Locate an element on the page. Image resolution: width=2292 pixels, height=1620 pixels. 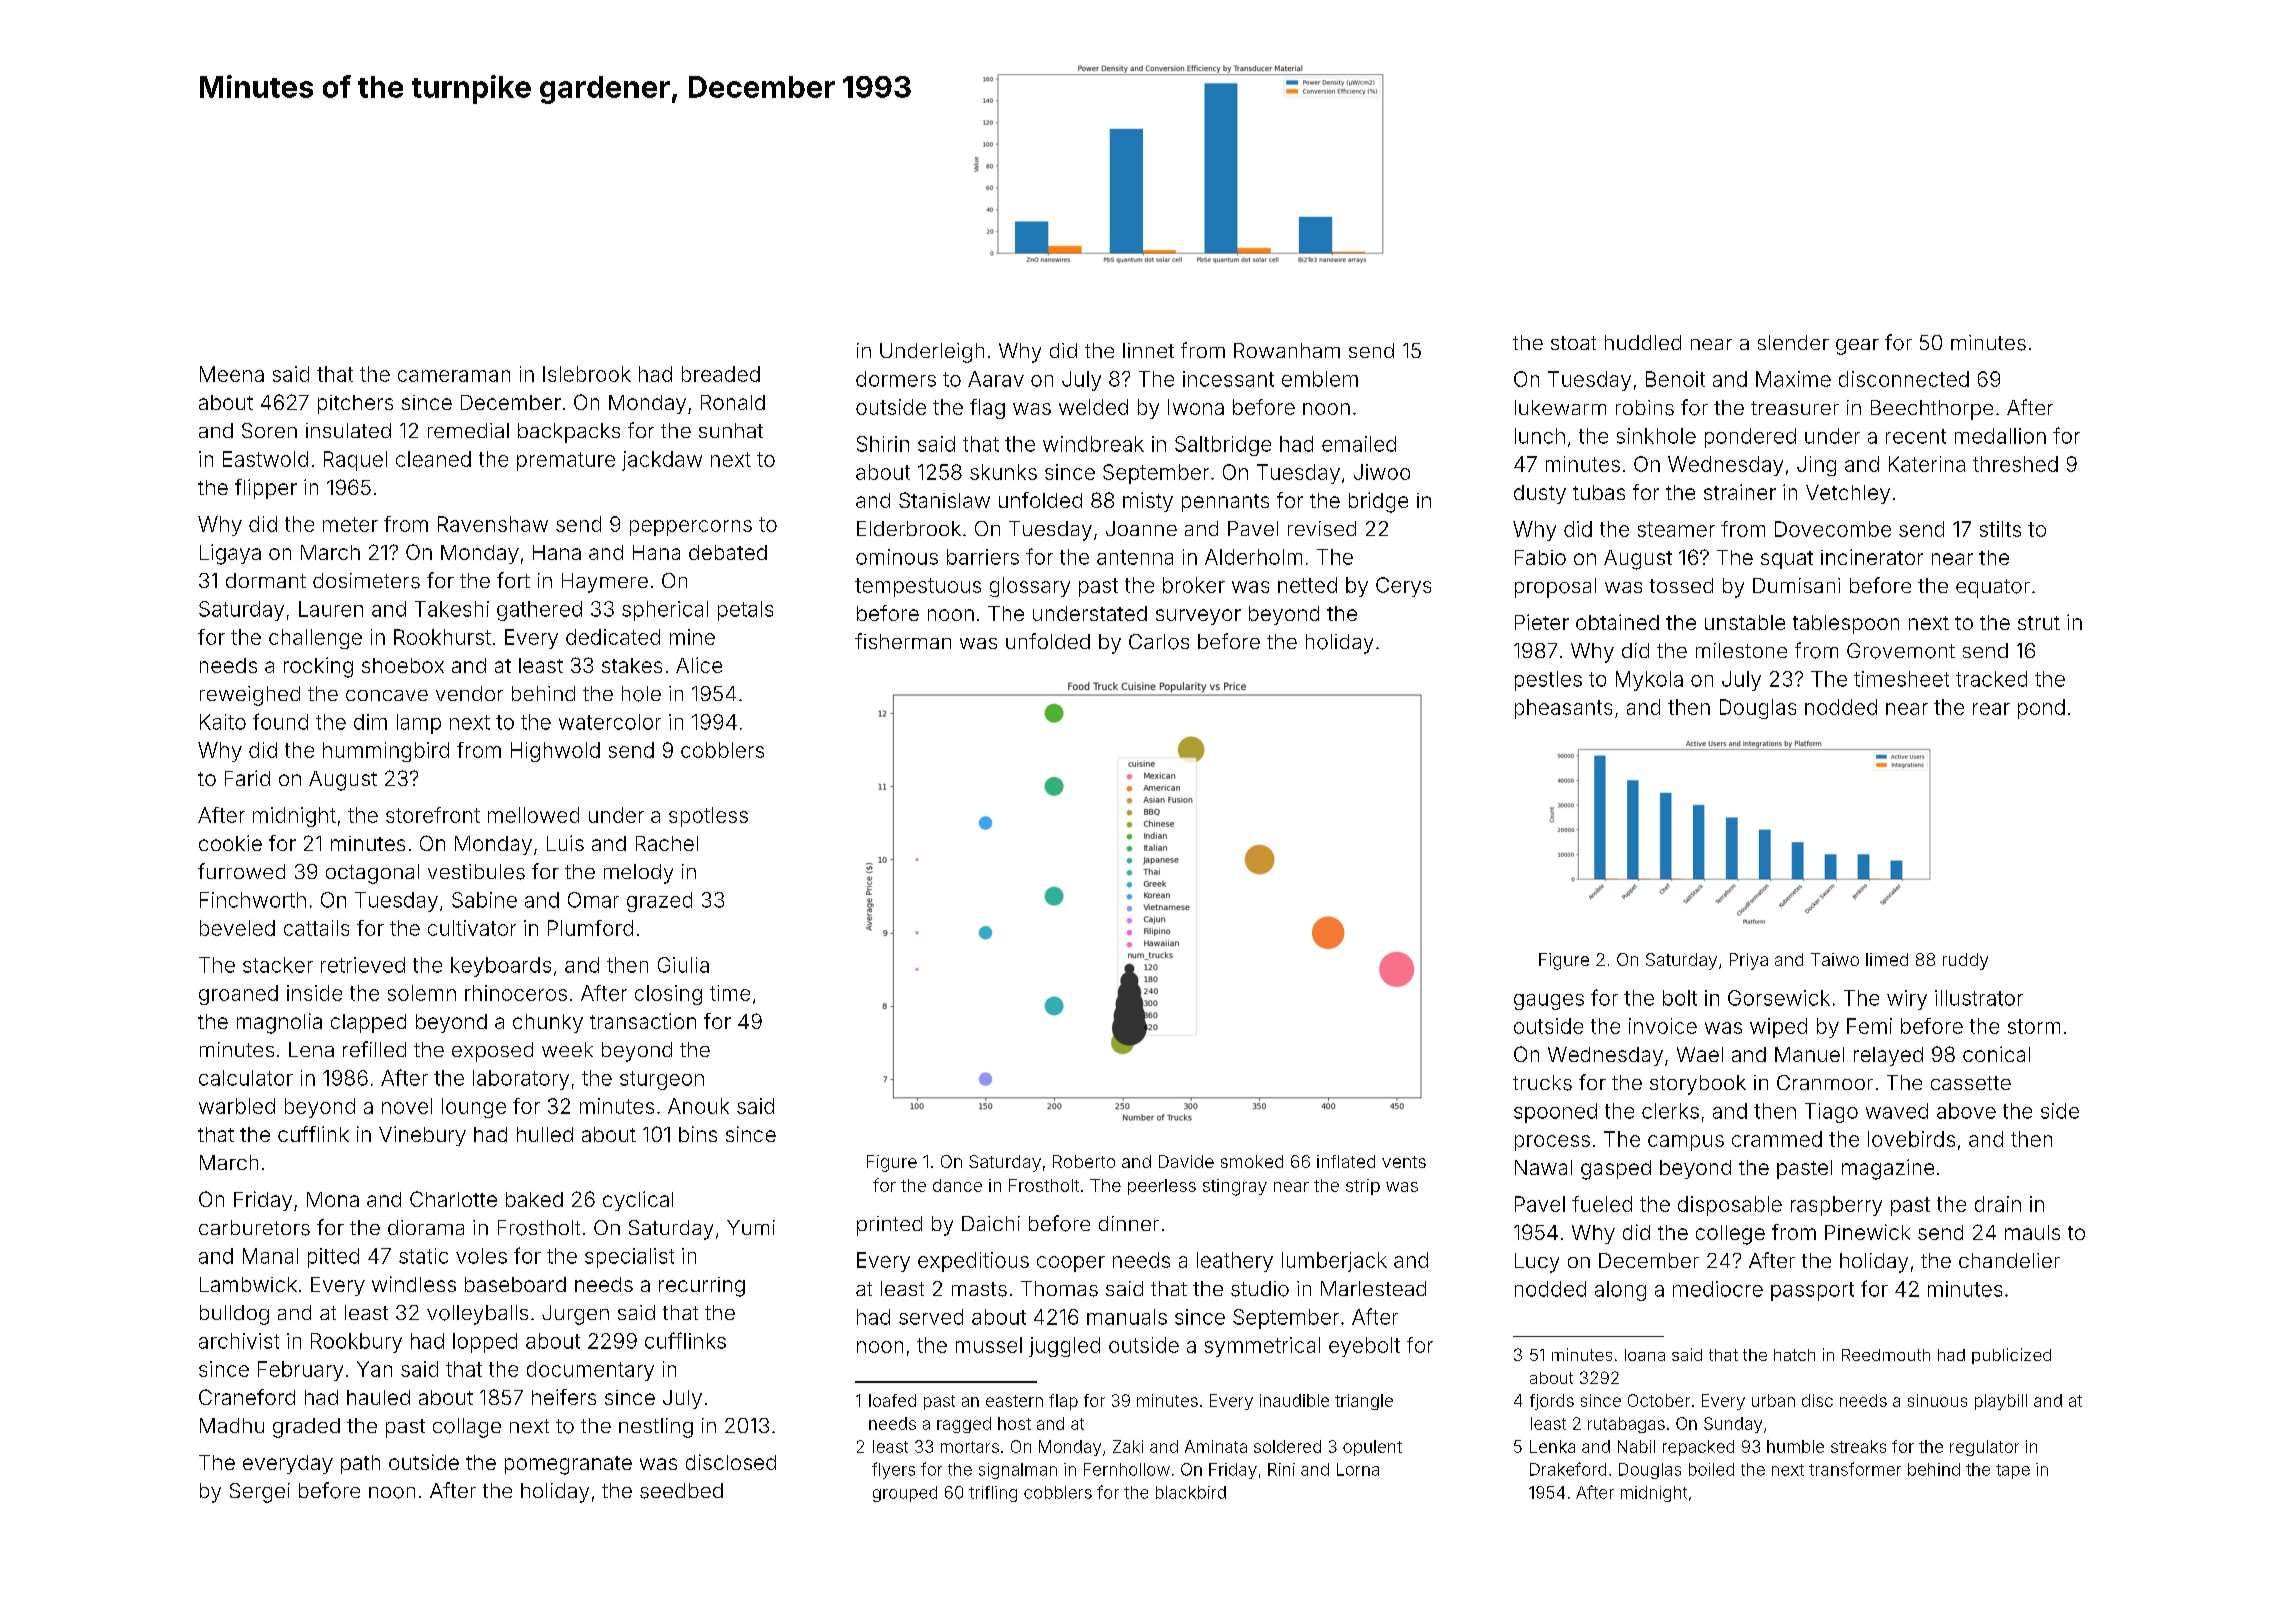
sunhat is located at coordinates (731, 430).
